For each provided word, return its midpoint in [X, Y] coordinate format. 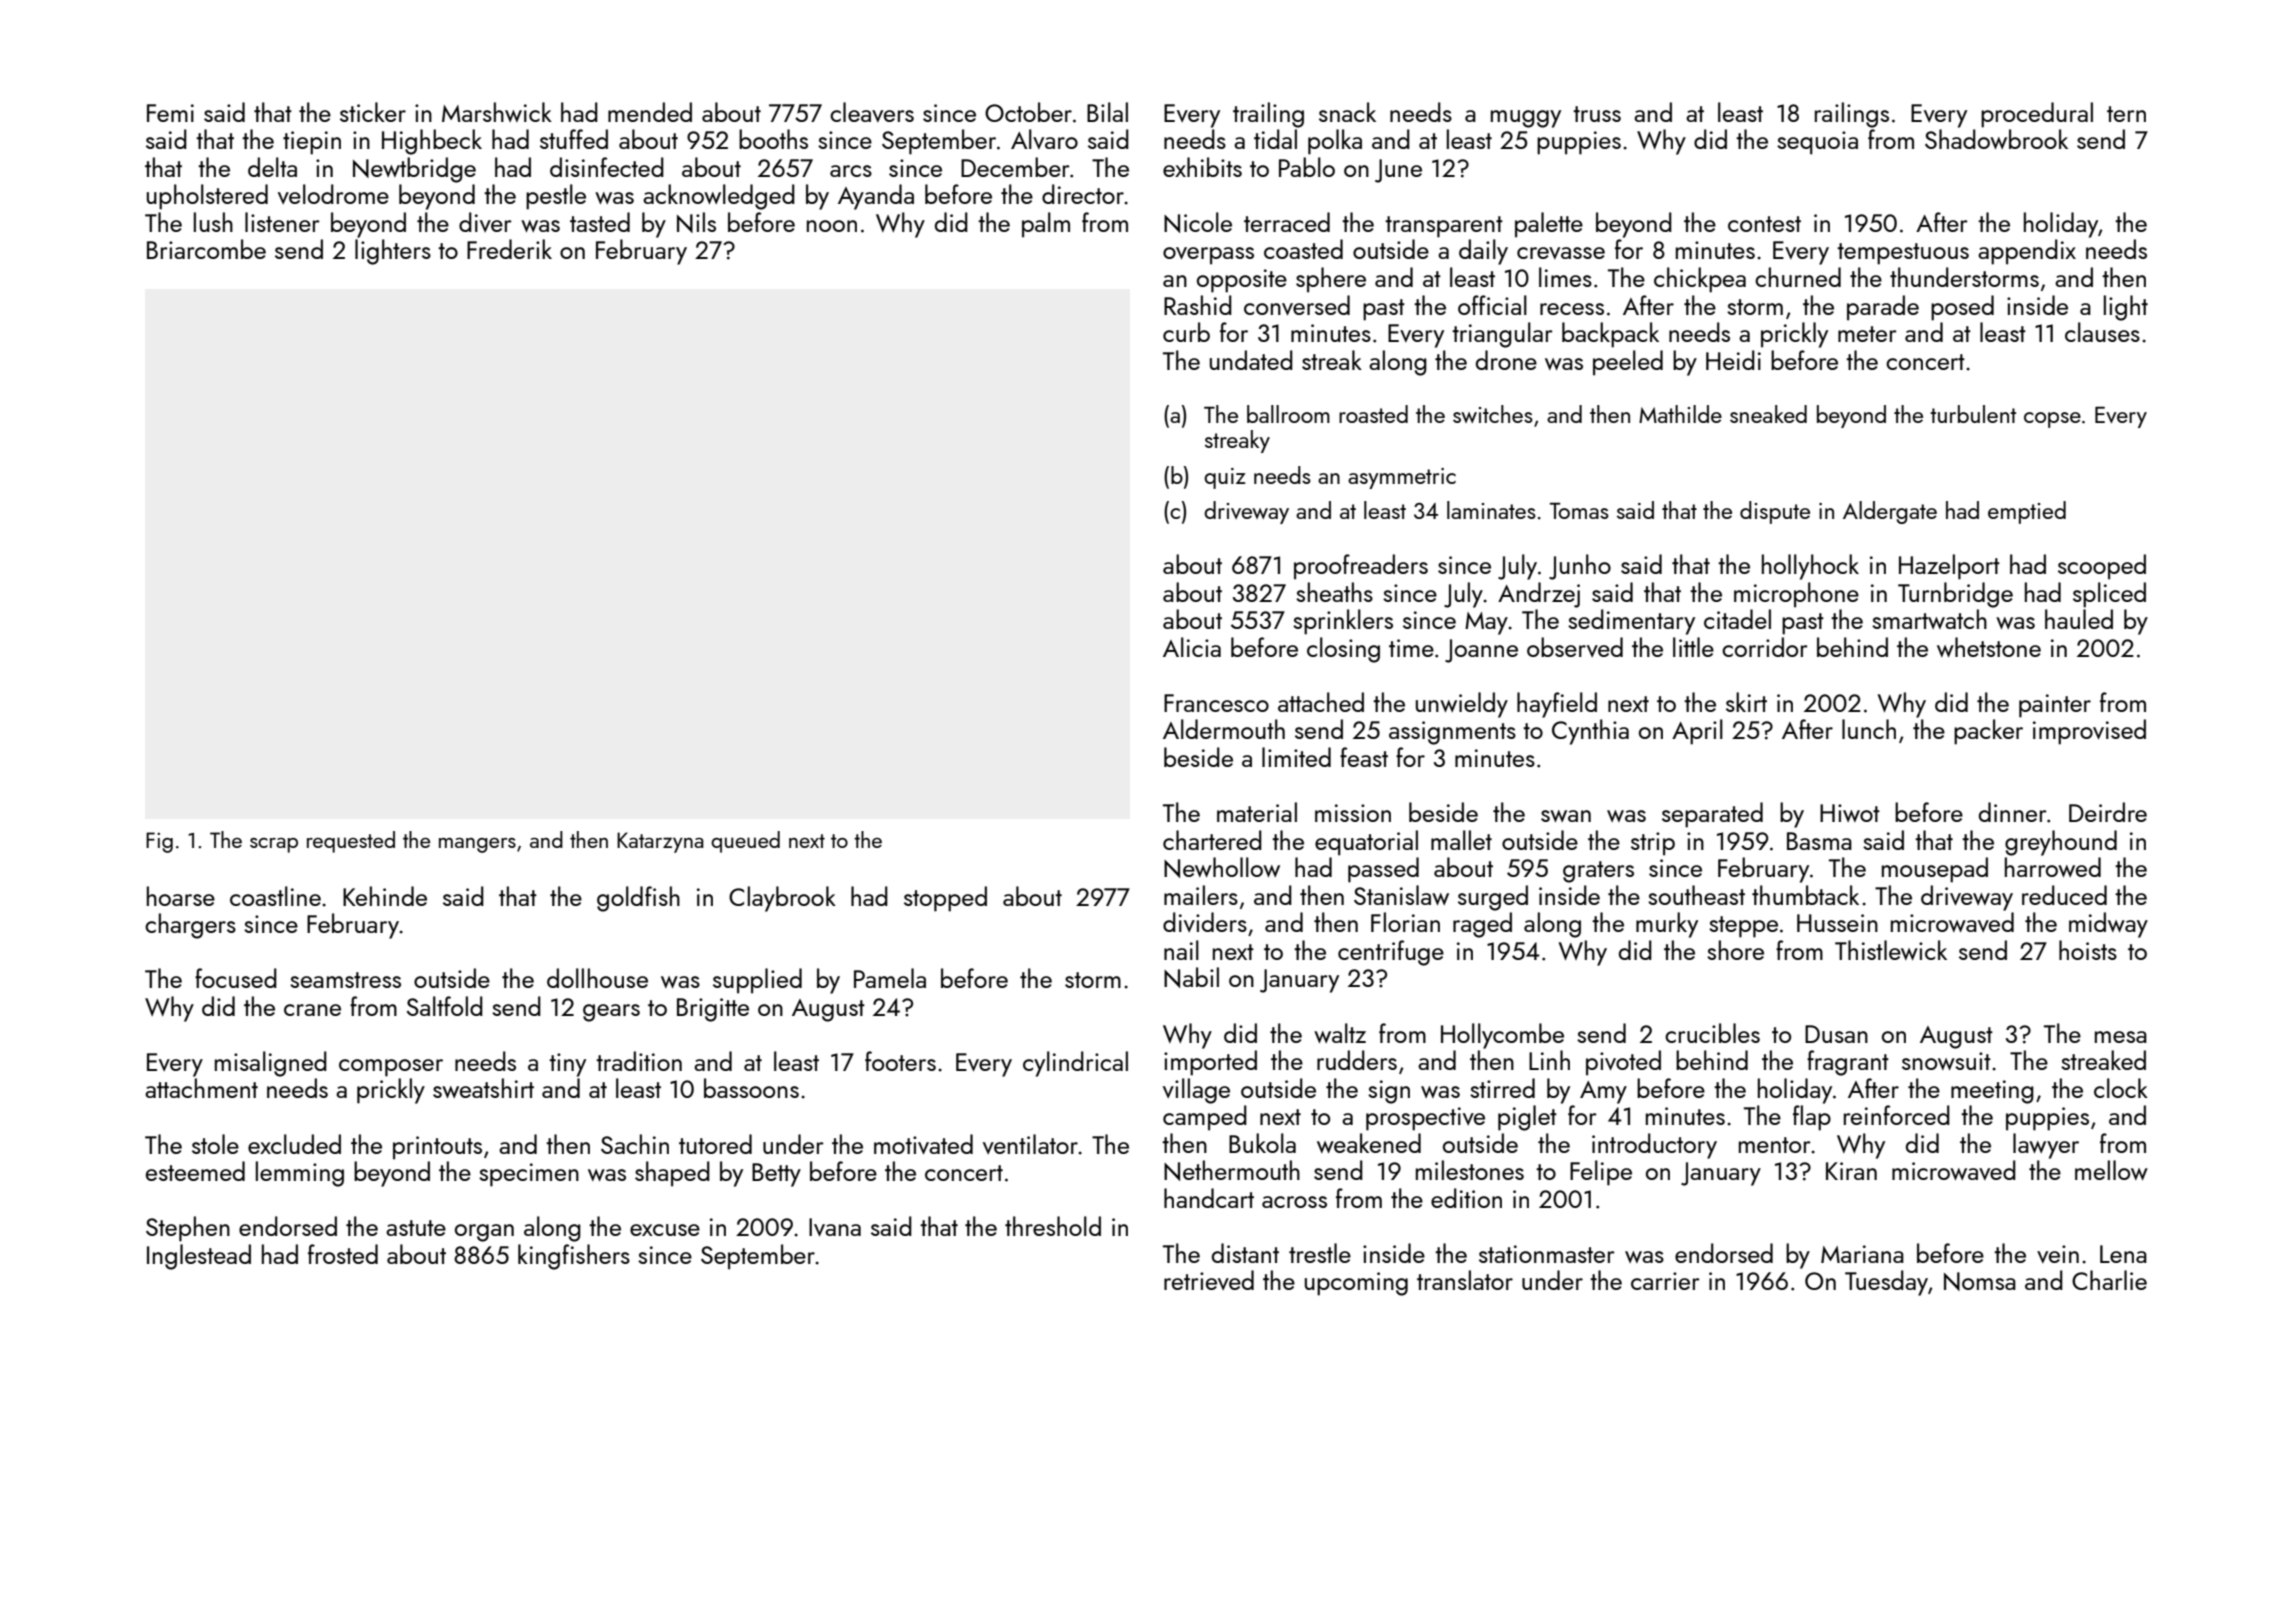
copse [2052, 420]
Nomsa [1980, 1281]
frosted [343, 1254]
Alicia [1192, 647]
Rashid [1198, 305]
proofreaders [1361, 567]
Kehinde [385, 896]
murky [1667, 925]
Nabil [1191, 977]
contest [1764, 224]
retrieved [1209, 1280]
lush [213, 222]
